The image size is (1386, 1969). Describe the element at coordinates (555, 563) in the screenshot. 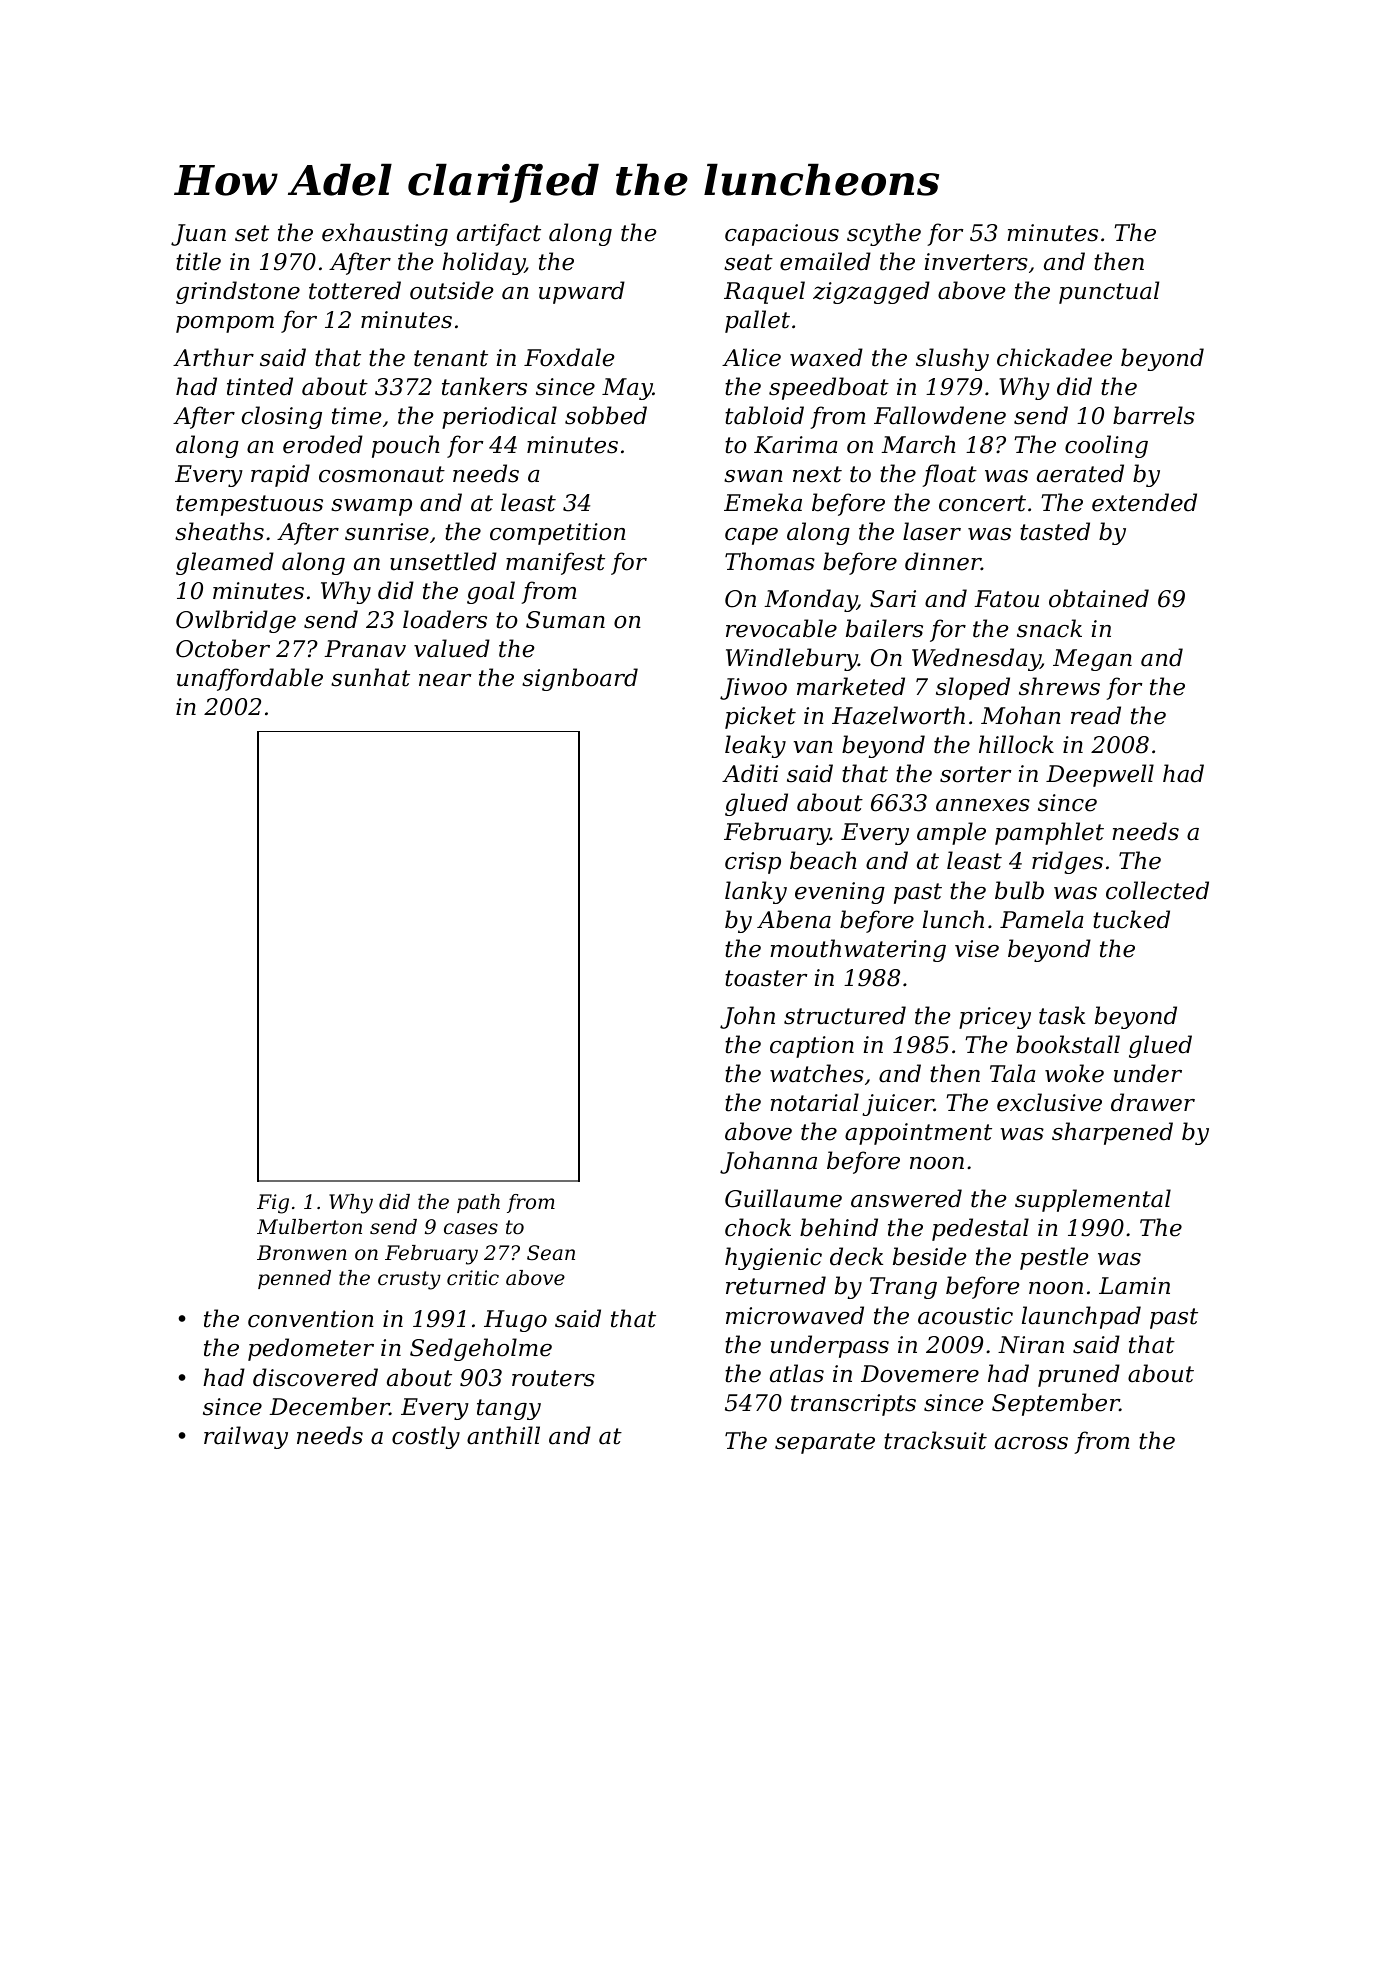

I see `manifest` at that location.
